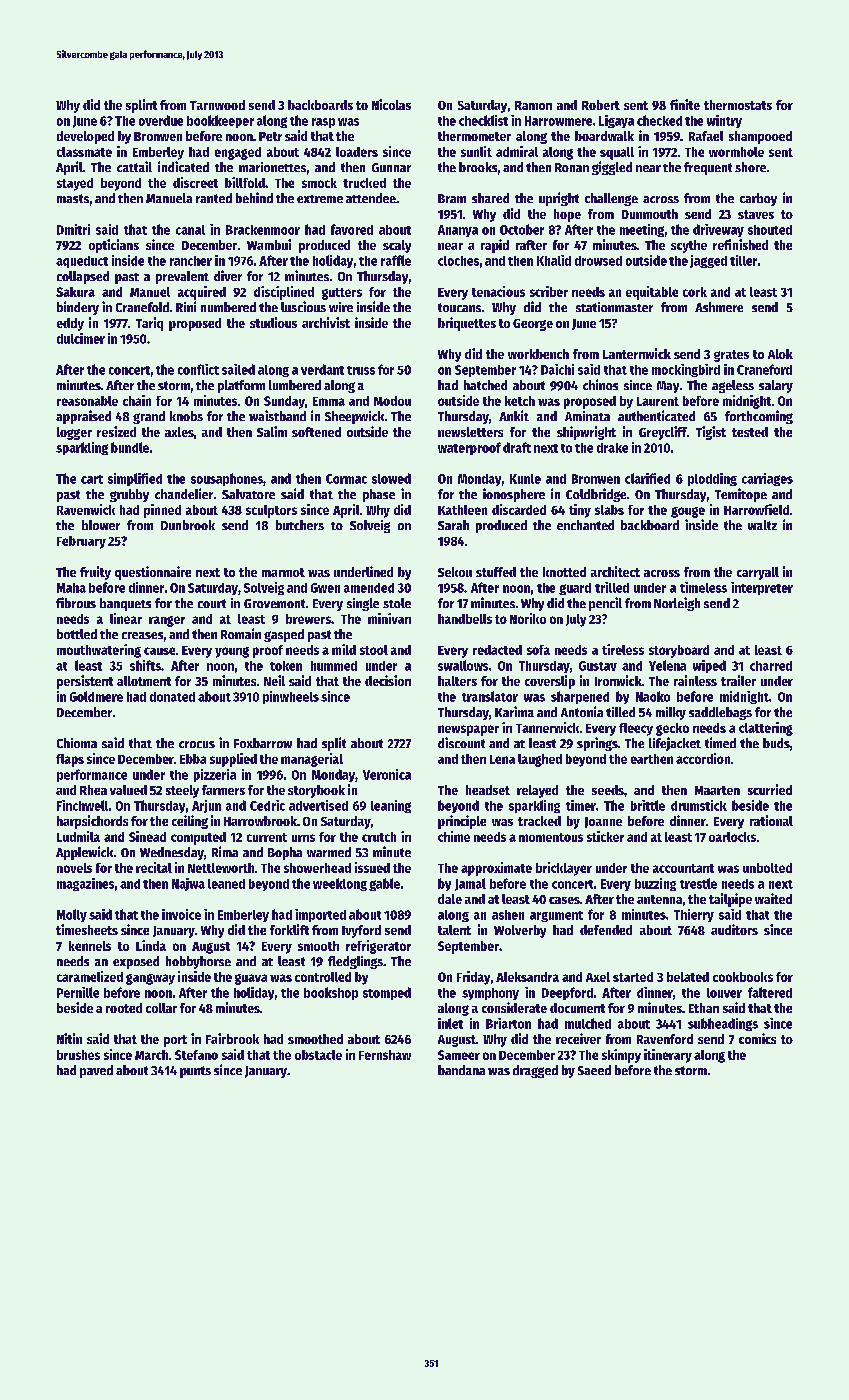 The width and height of the screenshot is (849, 1400). What do you see at coordinates (320, 199) in the screenshot?
I see `extreme` at bounding box center [320, 199].
